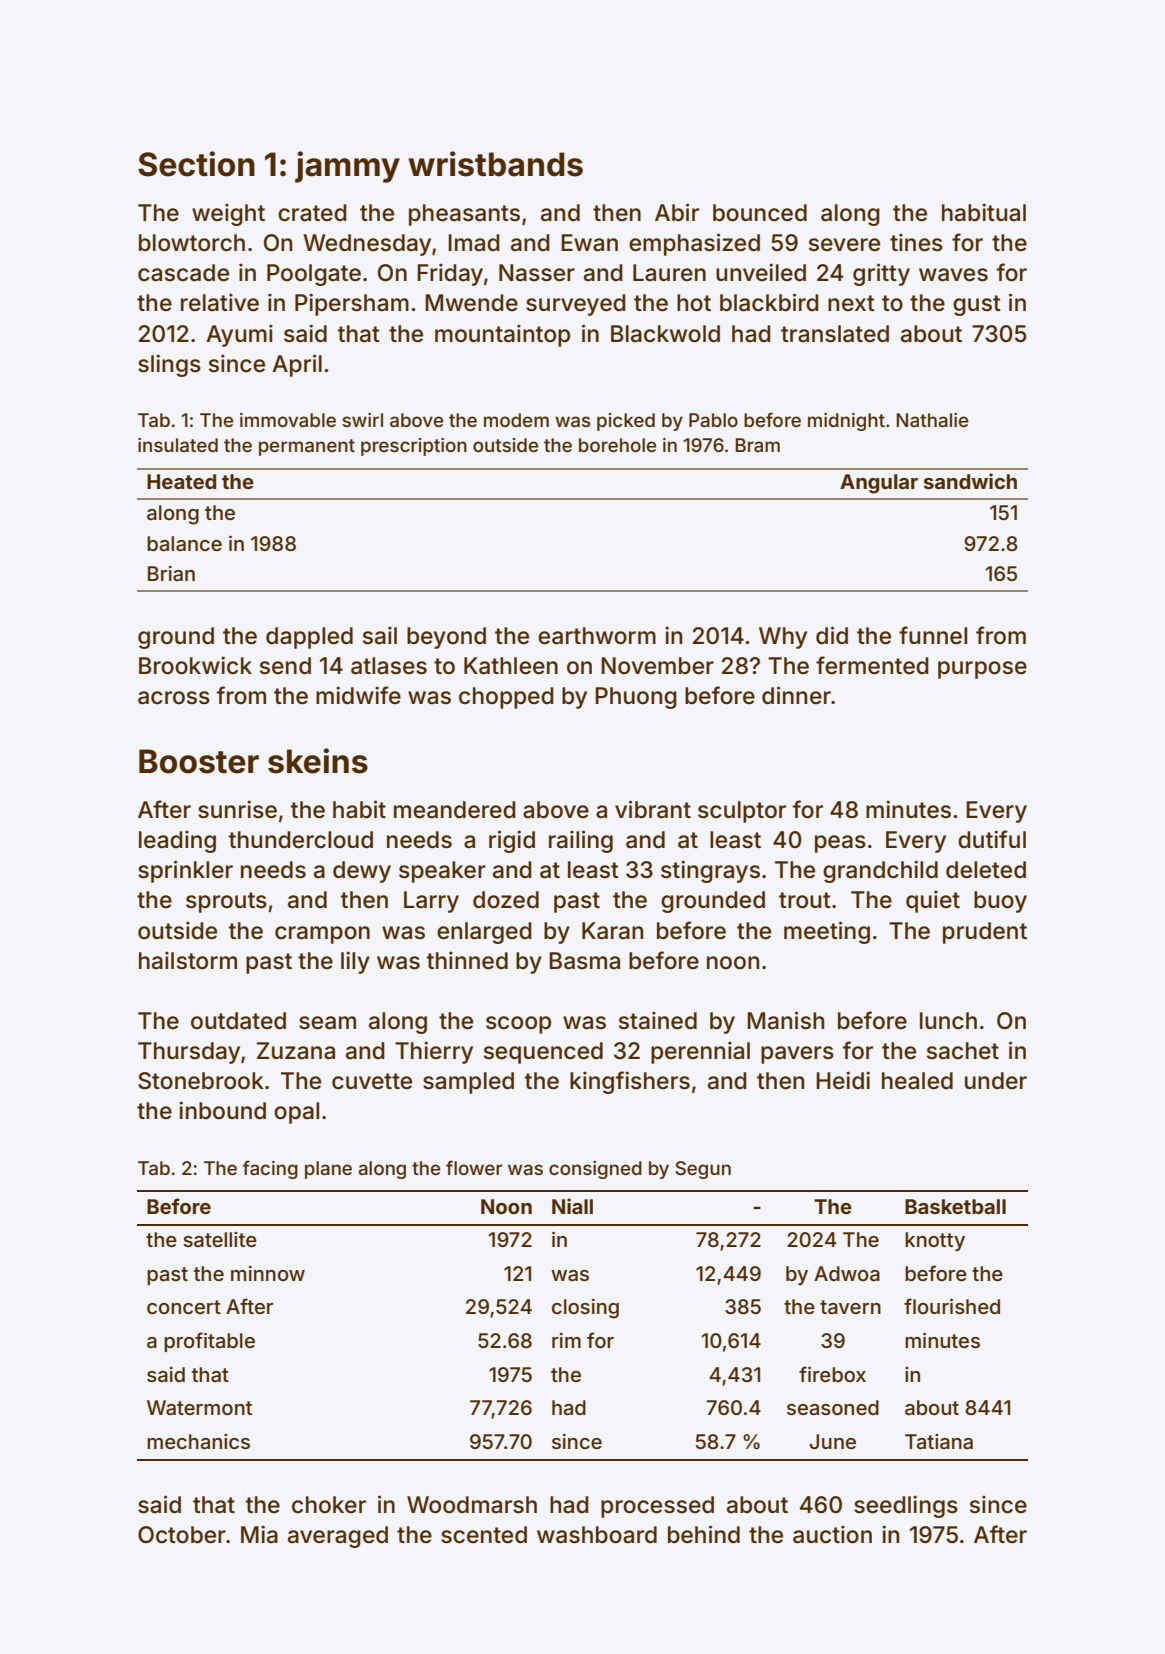 This document has height=1654, width=1165. Describe the element at coordinates (169, 365) in the document. I see `slings` at that location.
